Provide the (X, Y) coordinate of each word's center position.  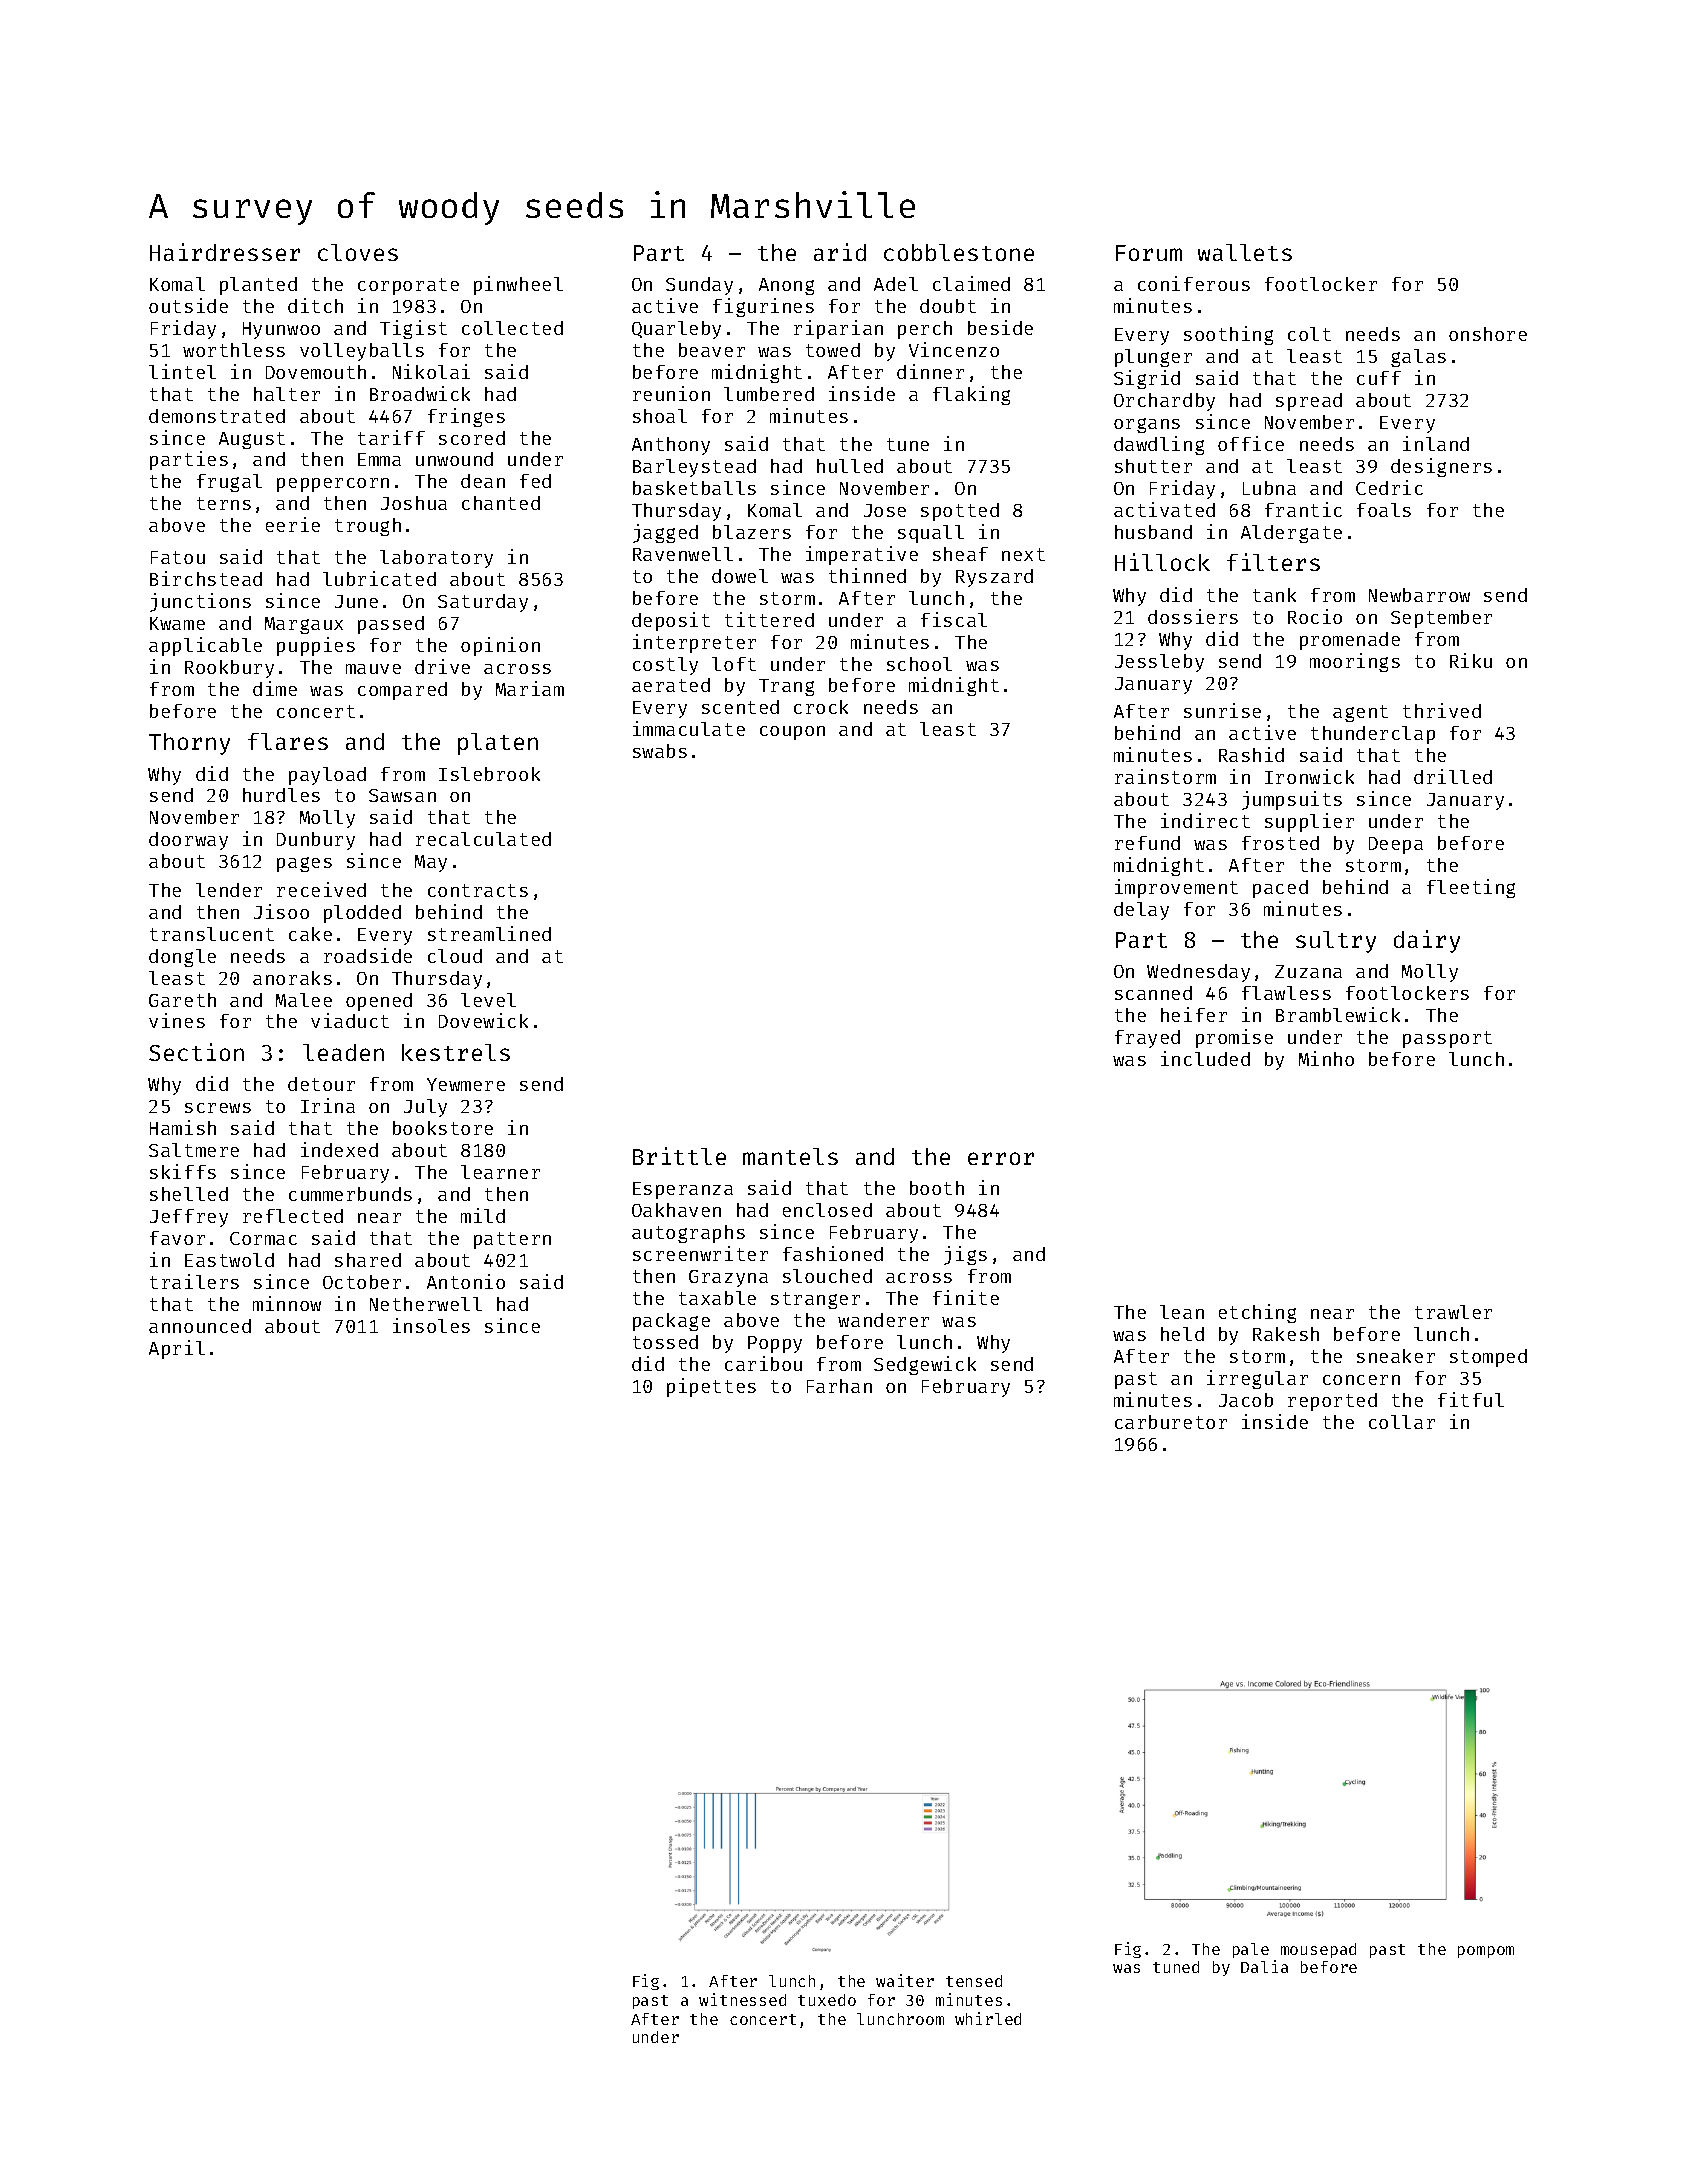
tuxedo (827, 2000)
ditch (315, 305)
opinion (500, 646)
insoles (431, 1325)
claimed (971, 283)
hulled (850, 466)
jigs (965, 1255)
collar (1402, 1422)
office (1251, 443)
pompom (1486, 1952)
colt (1309, 334)
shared (368, 1260)
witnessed (742, 1999)
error (1001, 1158)
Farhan (839, 1386)
